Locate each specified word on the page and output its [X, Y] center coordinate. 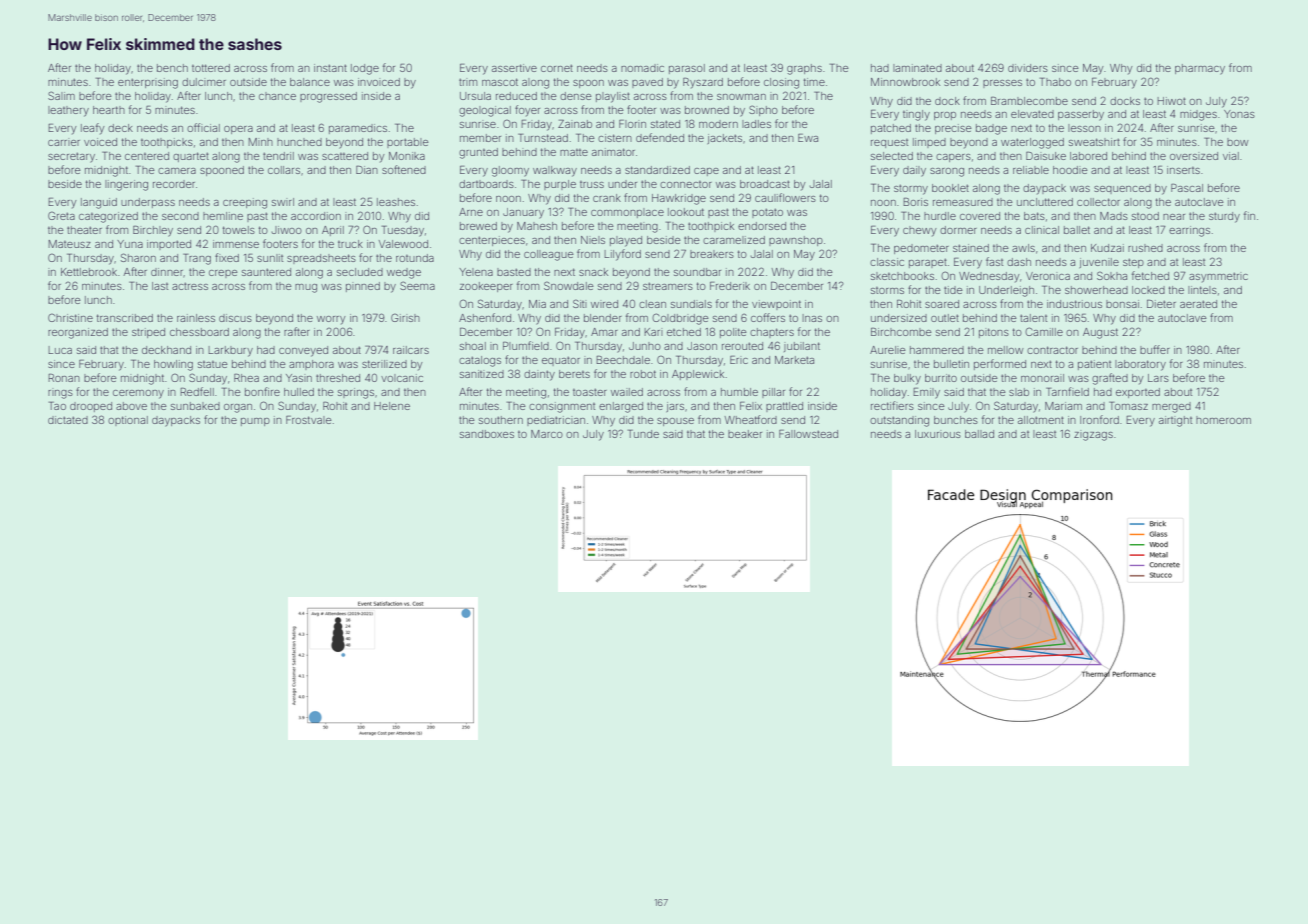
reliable [1031, 170]
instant [330, 68]
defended [660, 137]
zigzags [1093, 435]
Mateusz [70, 244]
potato [767, 213]
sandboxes [487, 434]
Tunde [643, 434]
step [1133, 263]
